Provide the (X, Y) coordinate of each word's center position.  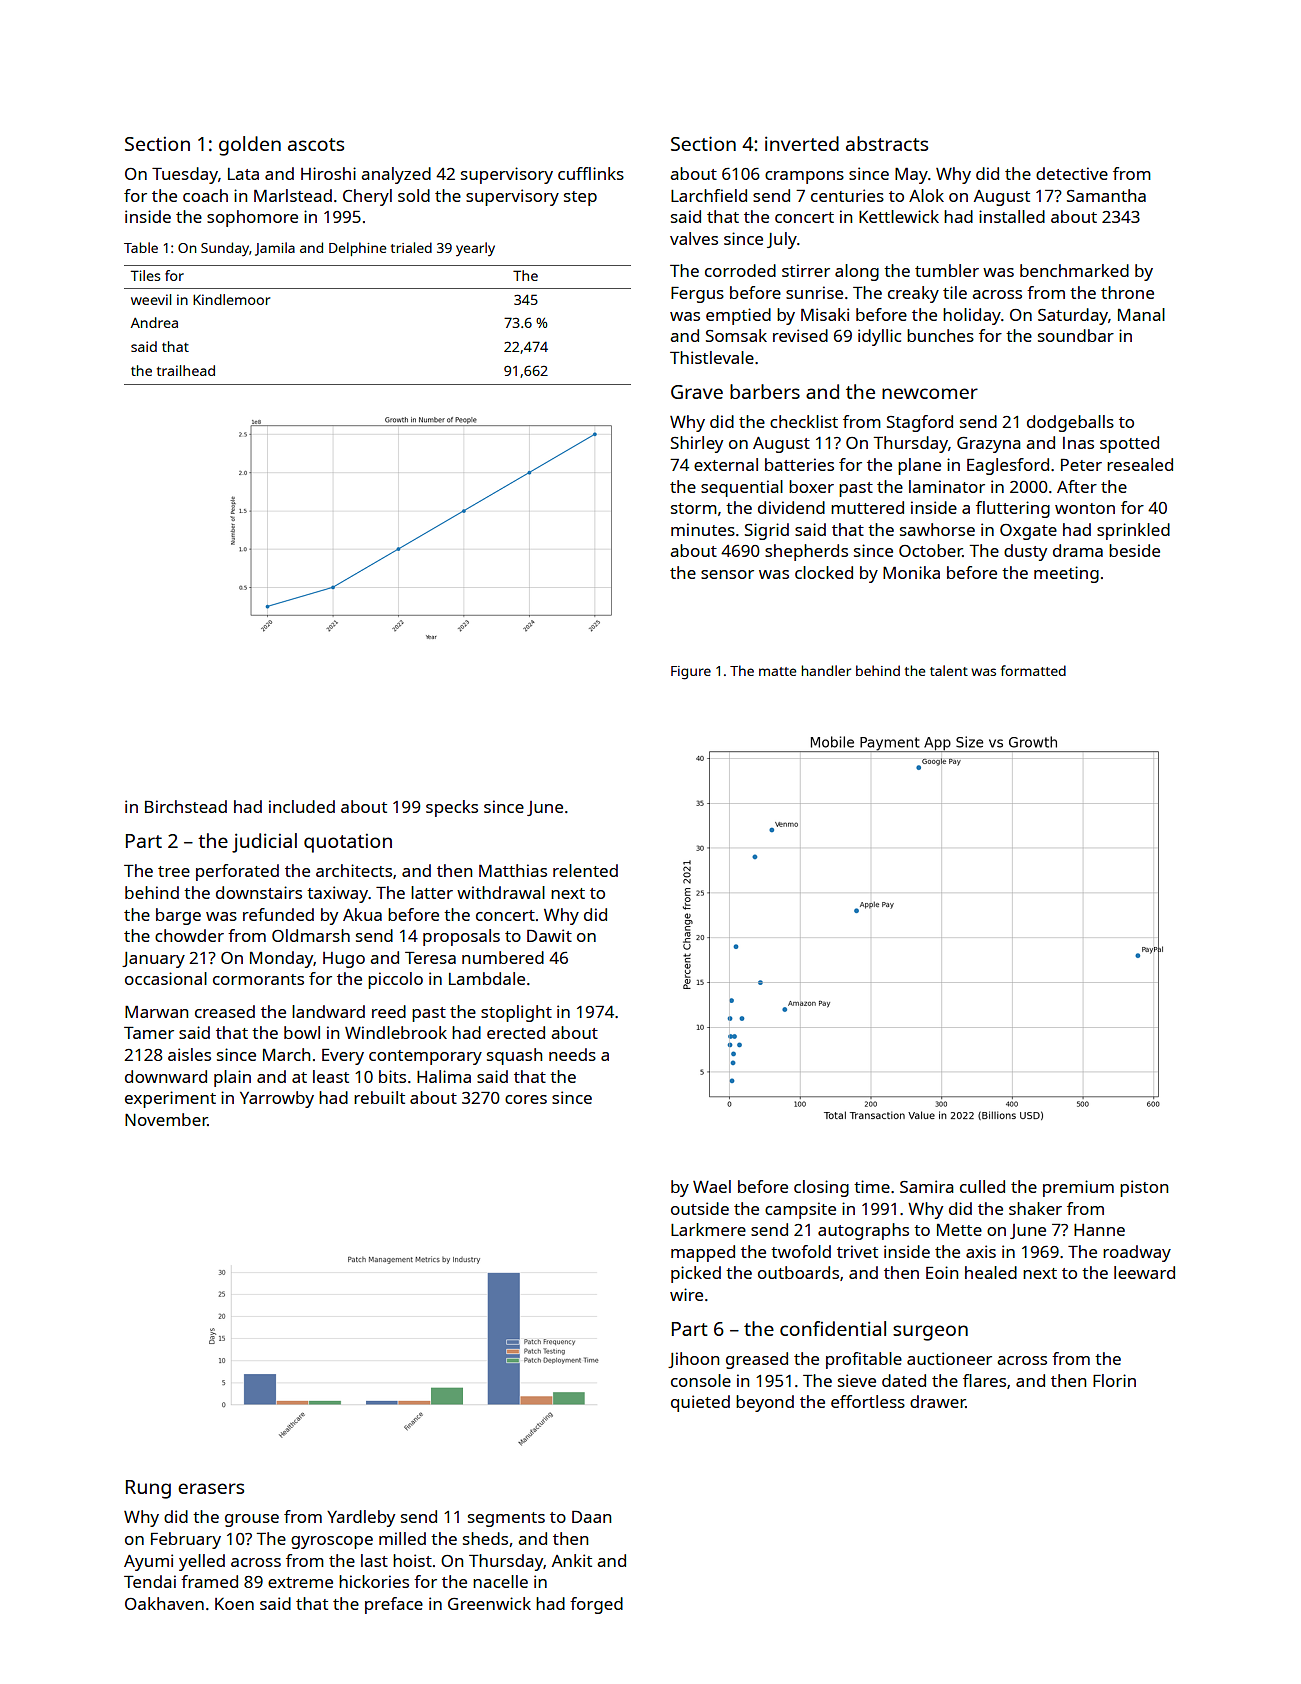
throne (1127, 292)
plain (232, 1078)
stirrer (806, 270)
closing (821, 1188)
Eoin (942, 1272)
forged (596, 1605)
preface (394, 1605)
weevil (151, 299)
